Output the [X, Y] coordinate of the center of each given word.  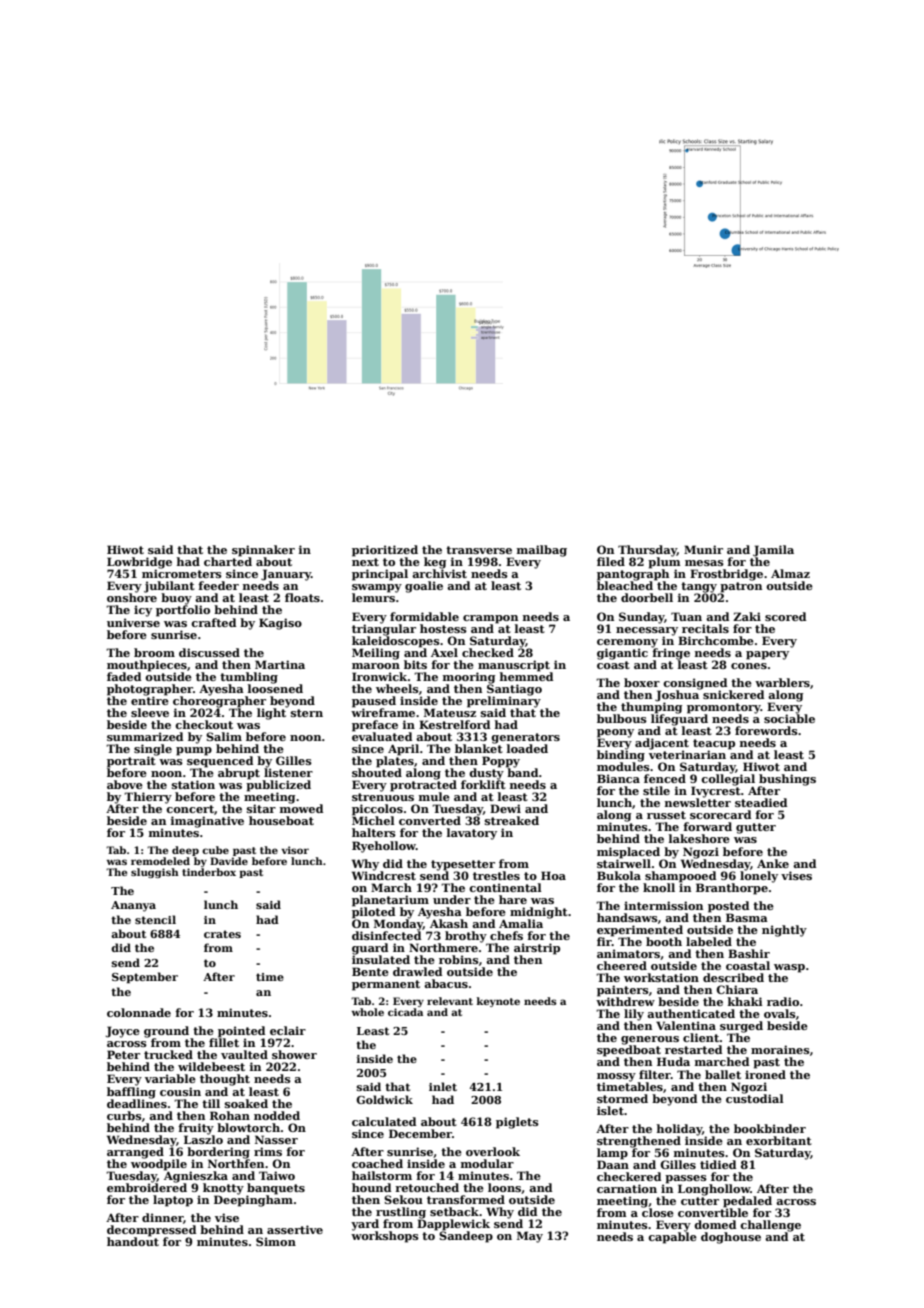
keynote [498, 1002]
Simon [276, 1241]
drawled [417, 971]
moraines [780, 1049]
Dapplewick [453, 1225]
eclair [288, 1030]
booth [664, 941]
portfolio [183, 611]
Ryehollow [384, 847]
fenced [665, 778]
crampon [490, 619]
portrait [131, 762]
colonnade [139, 1012]
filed [611, 561]
